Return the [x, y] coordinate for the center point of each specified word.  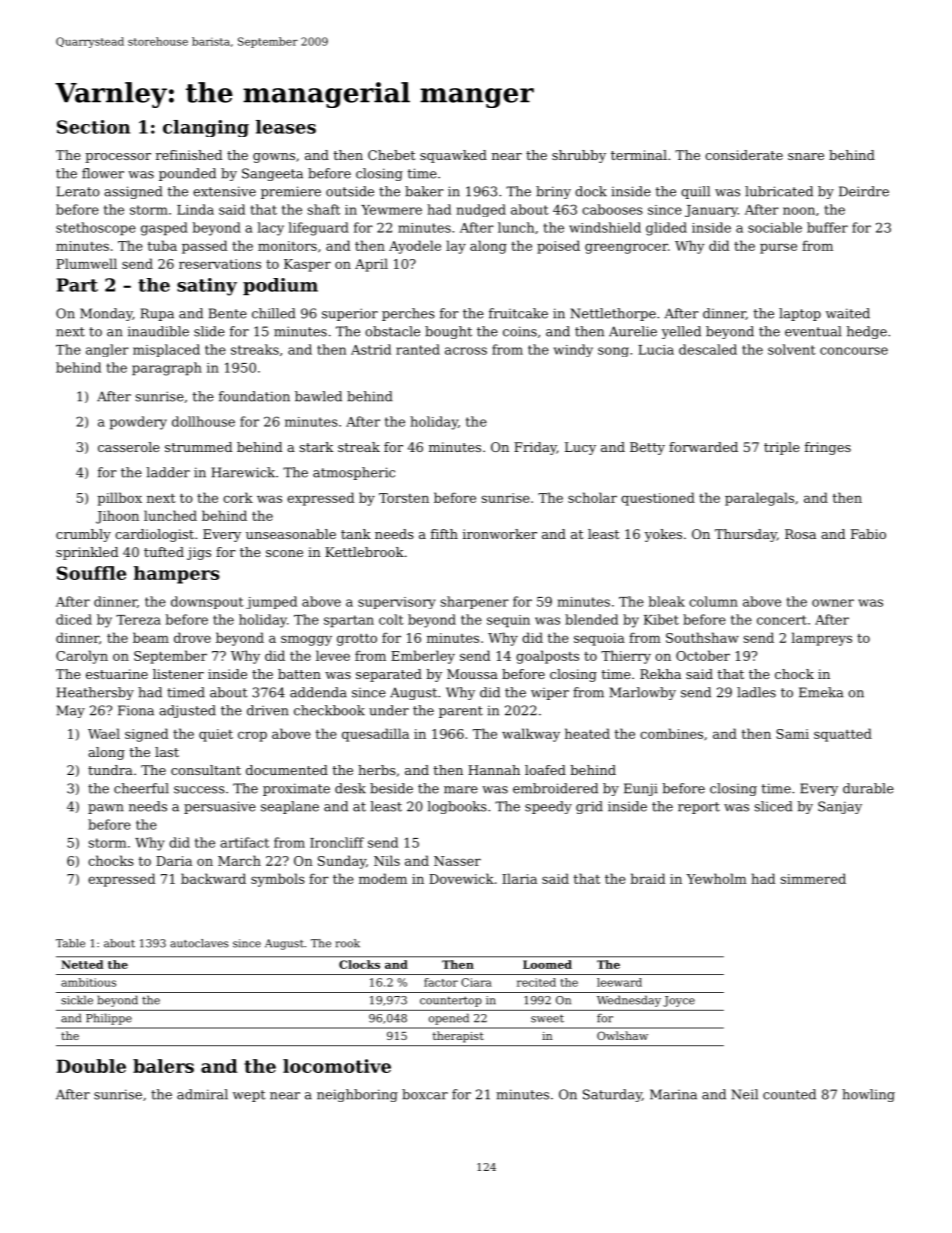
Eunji [641, 789]
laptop [800, 314]
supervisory [397, 603]
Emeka [821, 692]
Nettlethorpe [613, 314]
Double [91, 1066]
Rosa [800, 534]
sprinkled [87, 553]
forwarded [703, 447]
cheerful [141, 788]
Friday [535, 448]
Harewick [243, 472]
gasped [164, 229]
